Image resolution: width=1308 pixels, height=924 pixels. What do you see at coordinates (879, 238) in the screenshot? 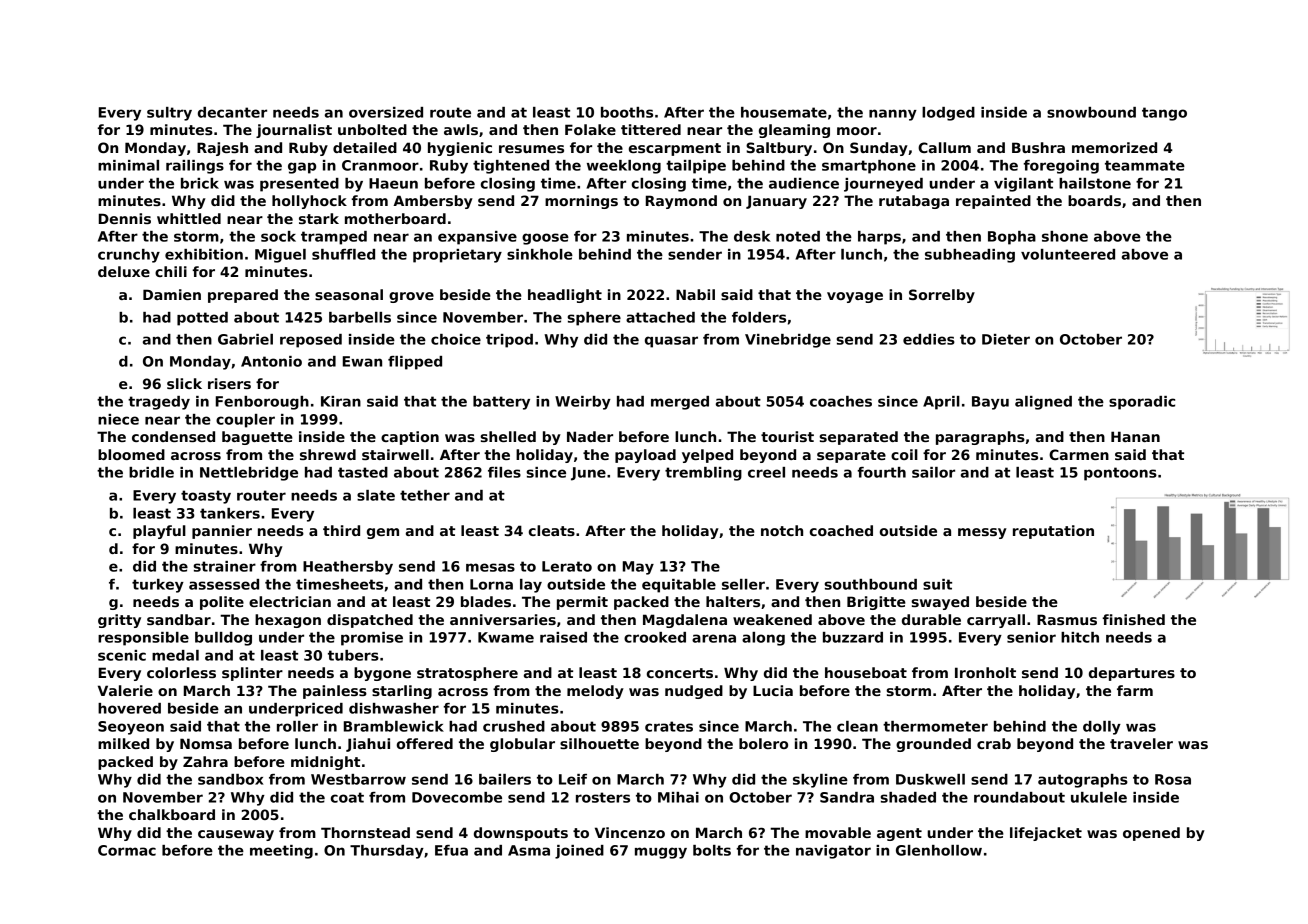
I see `harps` at bounding box center [879, 238].
